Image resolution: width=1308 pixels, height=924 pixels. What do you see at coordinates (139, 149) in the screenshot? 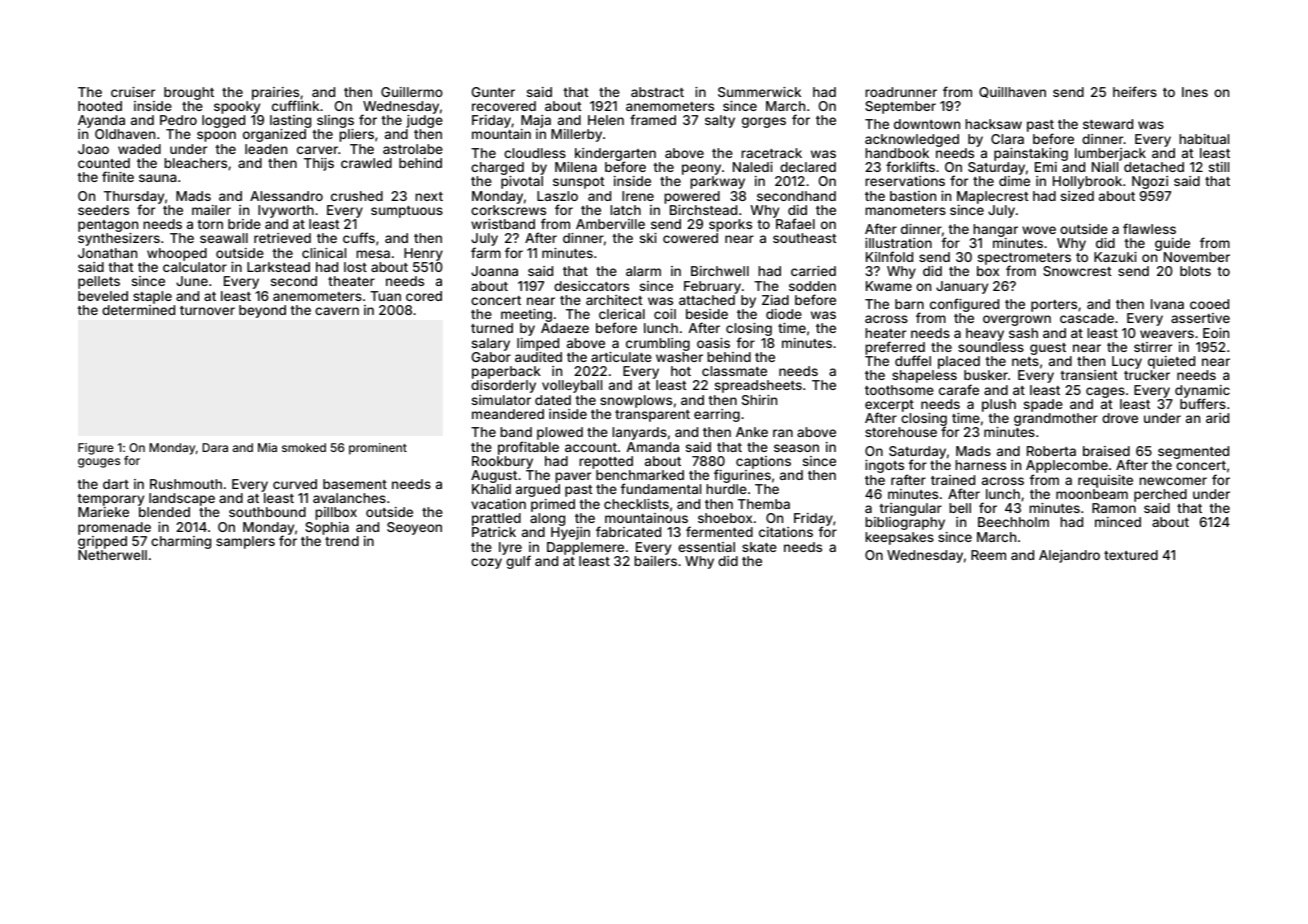
I see `waded` at bounding box center [139, 149].
